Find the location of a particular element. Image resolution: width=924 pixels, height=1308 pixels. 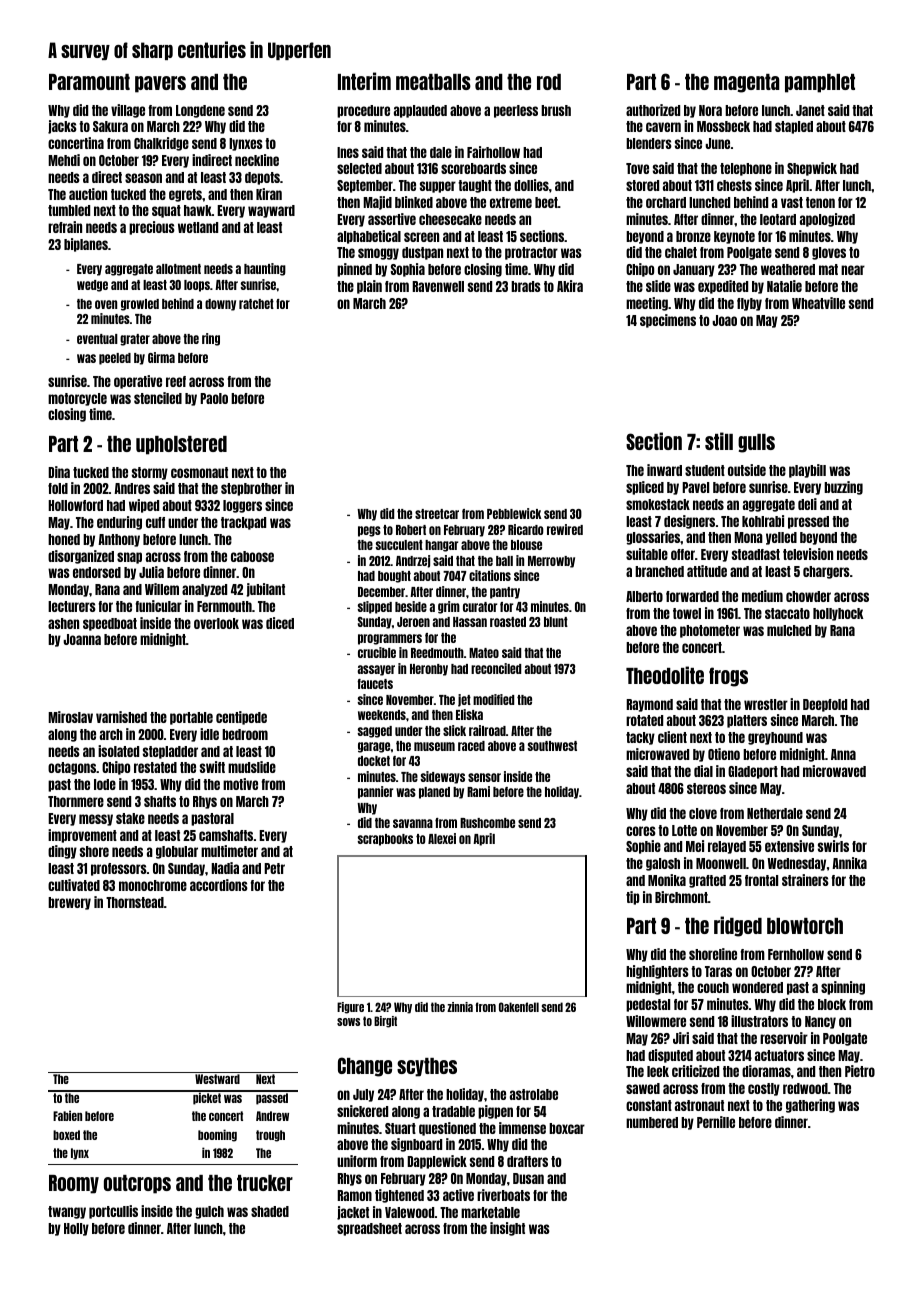

jacks is located at coordinates (62, 127).
